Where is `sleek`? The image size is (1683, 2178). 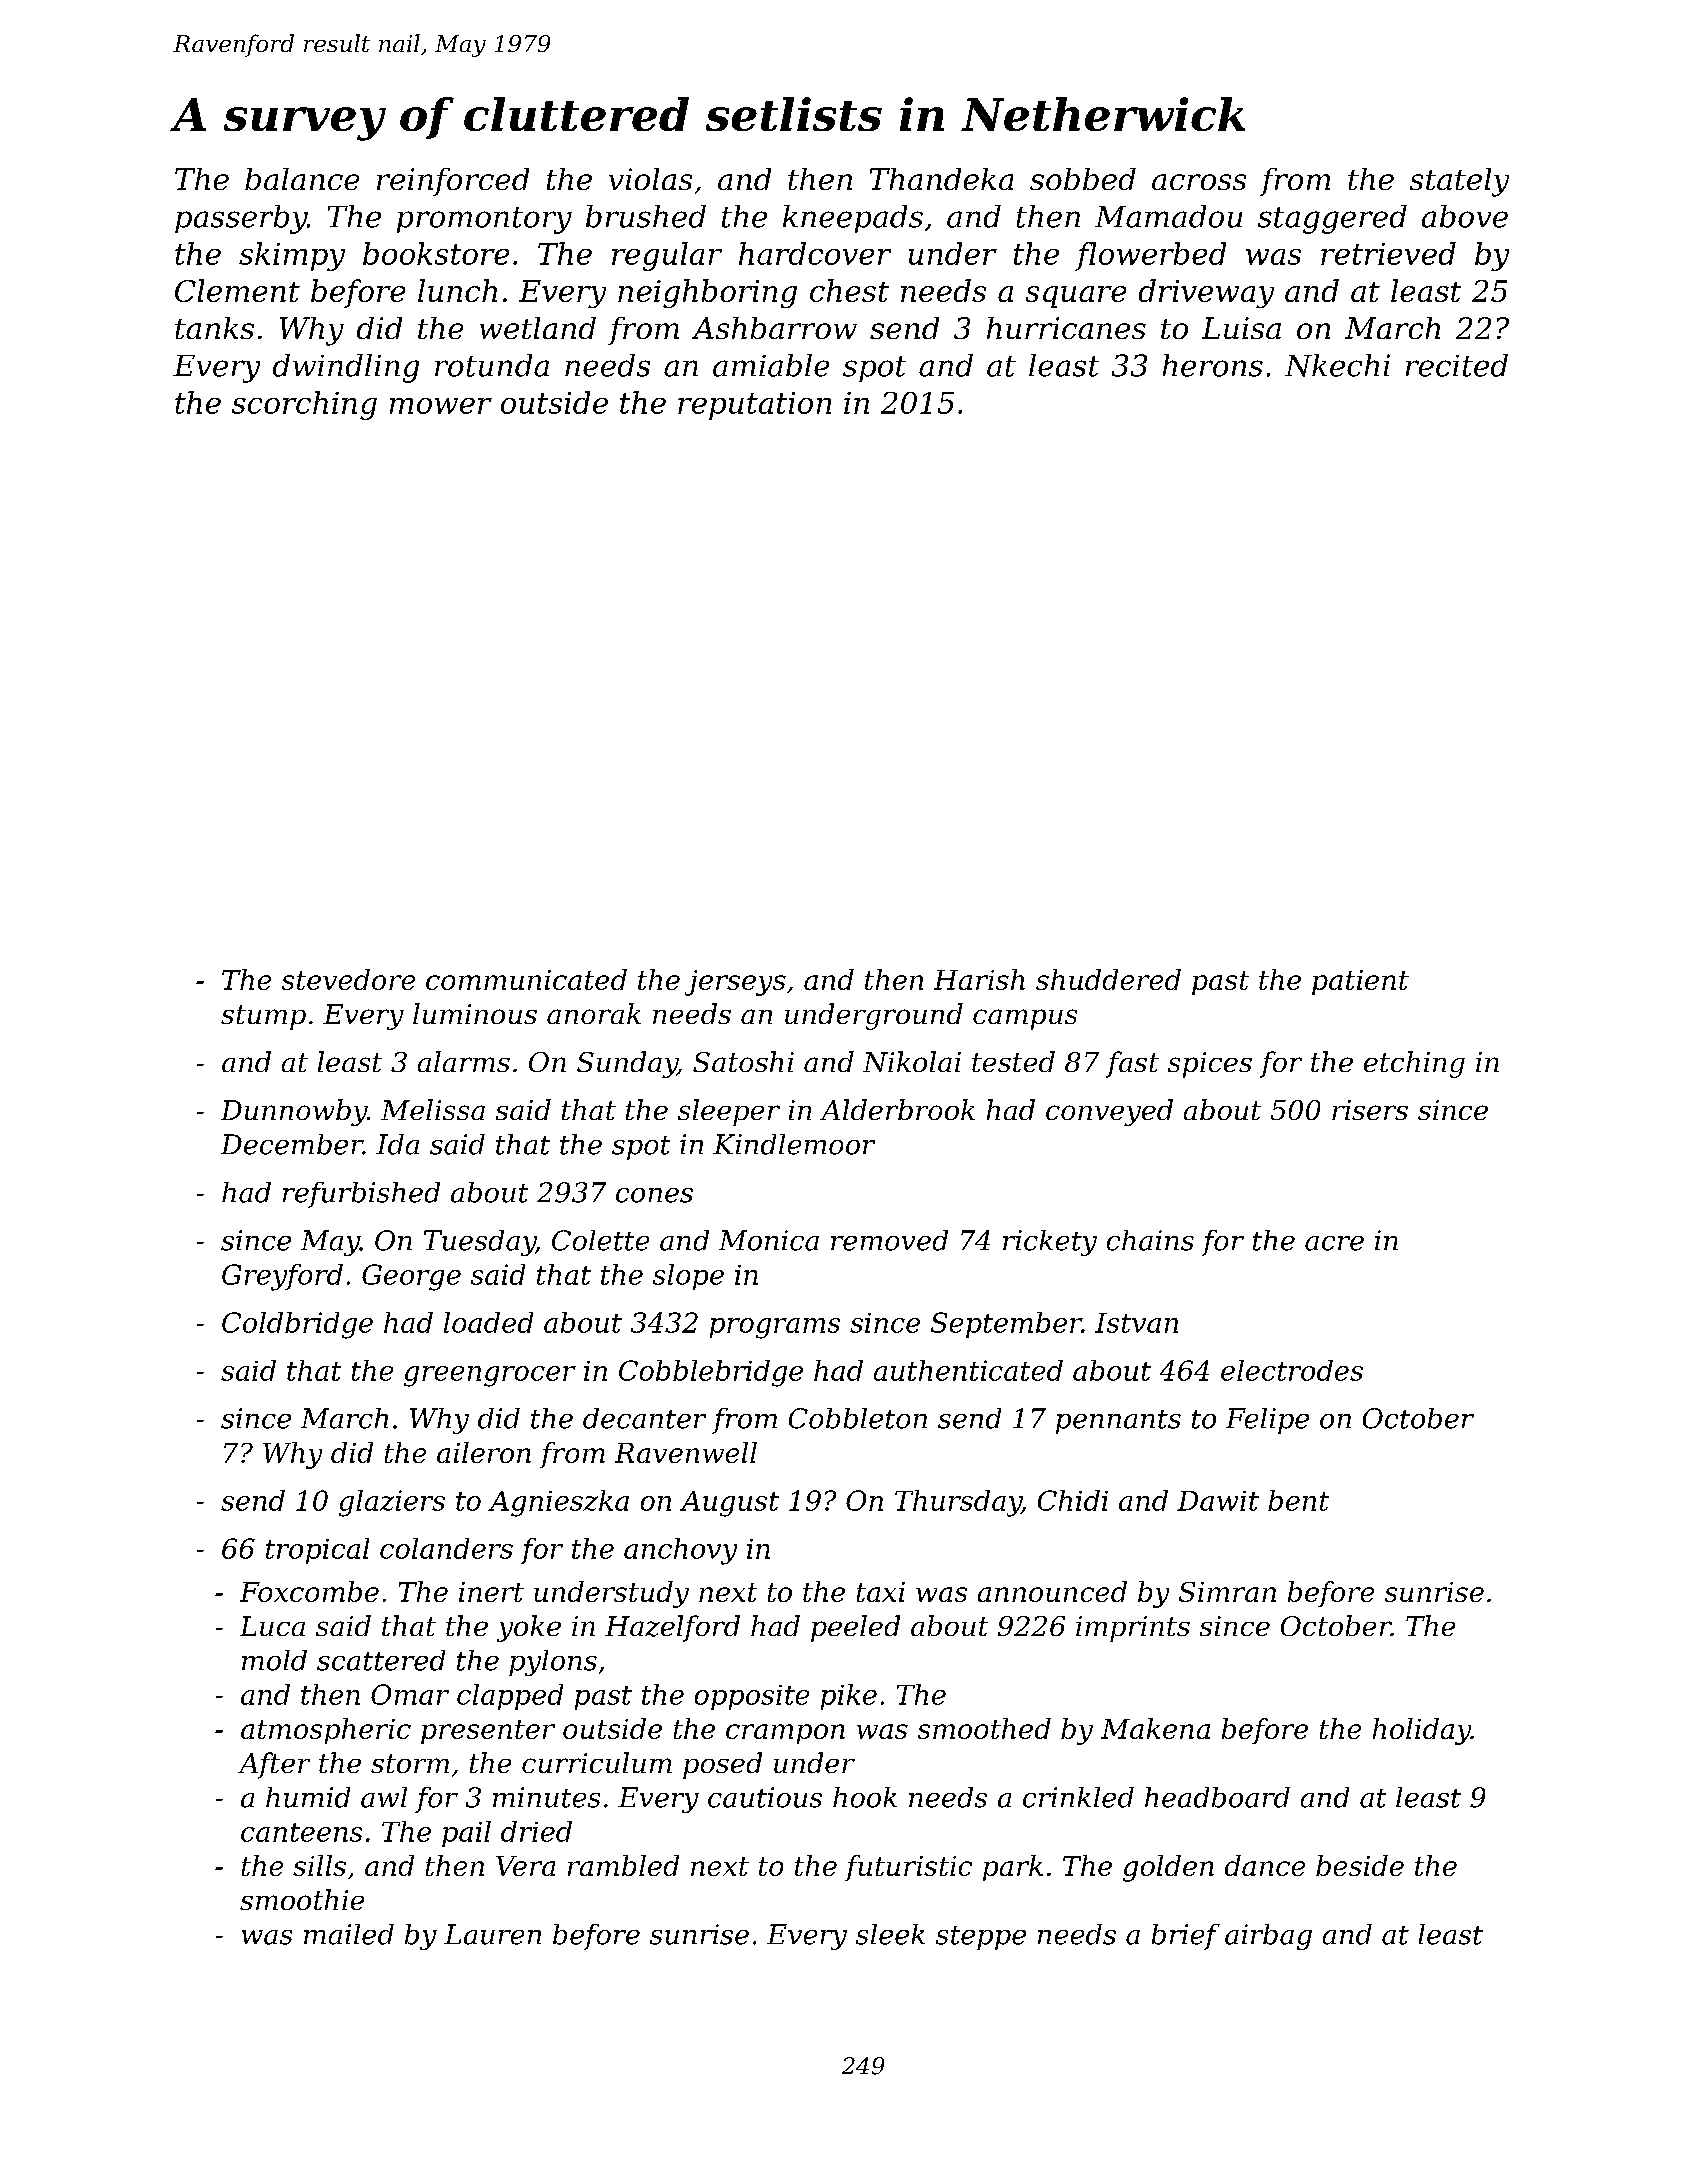 sleek is located at coordinates (890, 1934).
